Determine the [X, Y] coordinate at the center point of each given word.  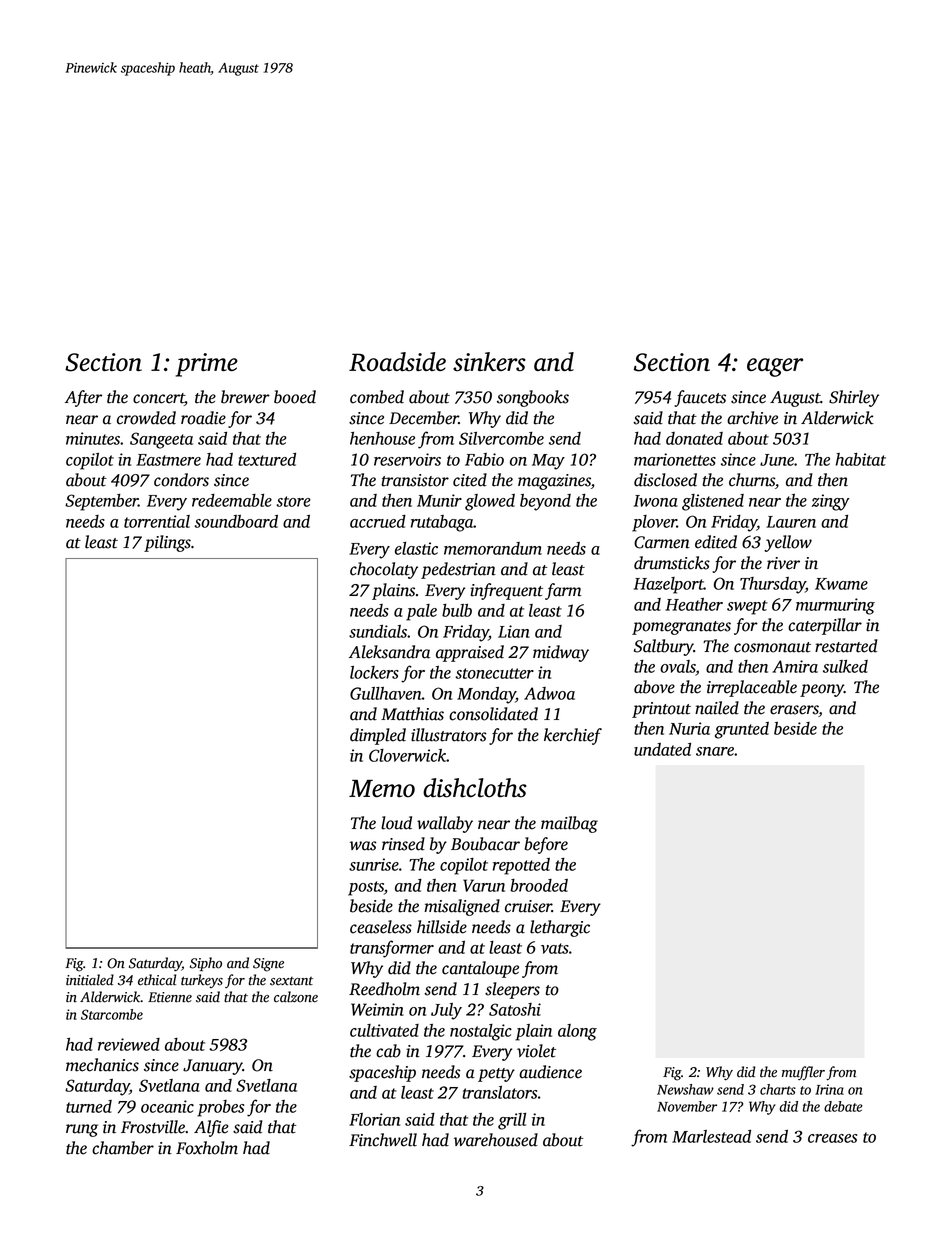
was [363, 846]
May [548, 462]
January [213, 1067]
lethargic [560, 928]
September [101, 502]
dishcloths [475, 788]
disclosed [665, 480]
